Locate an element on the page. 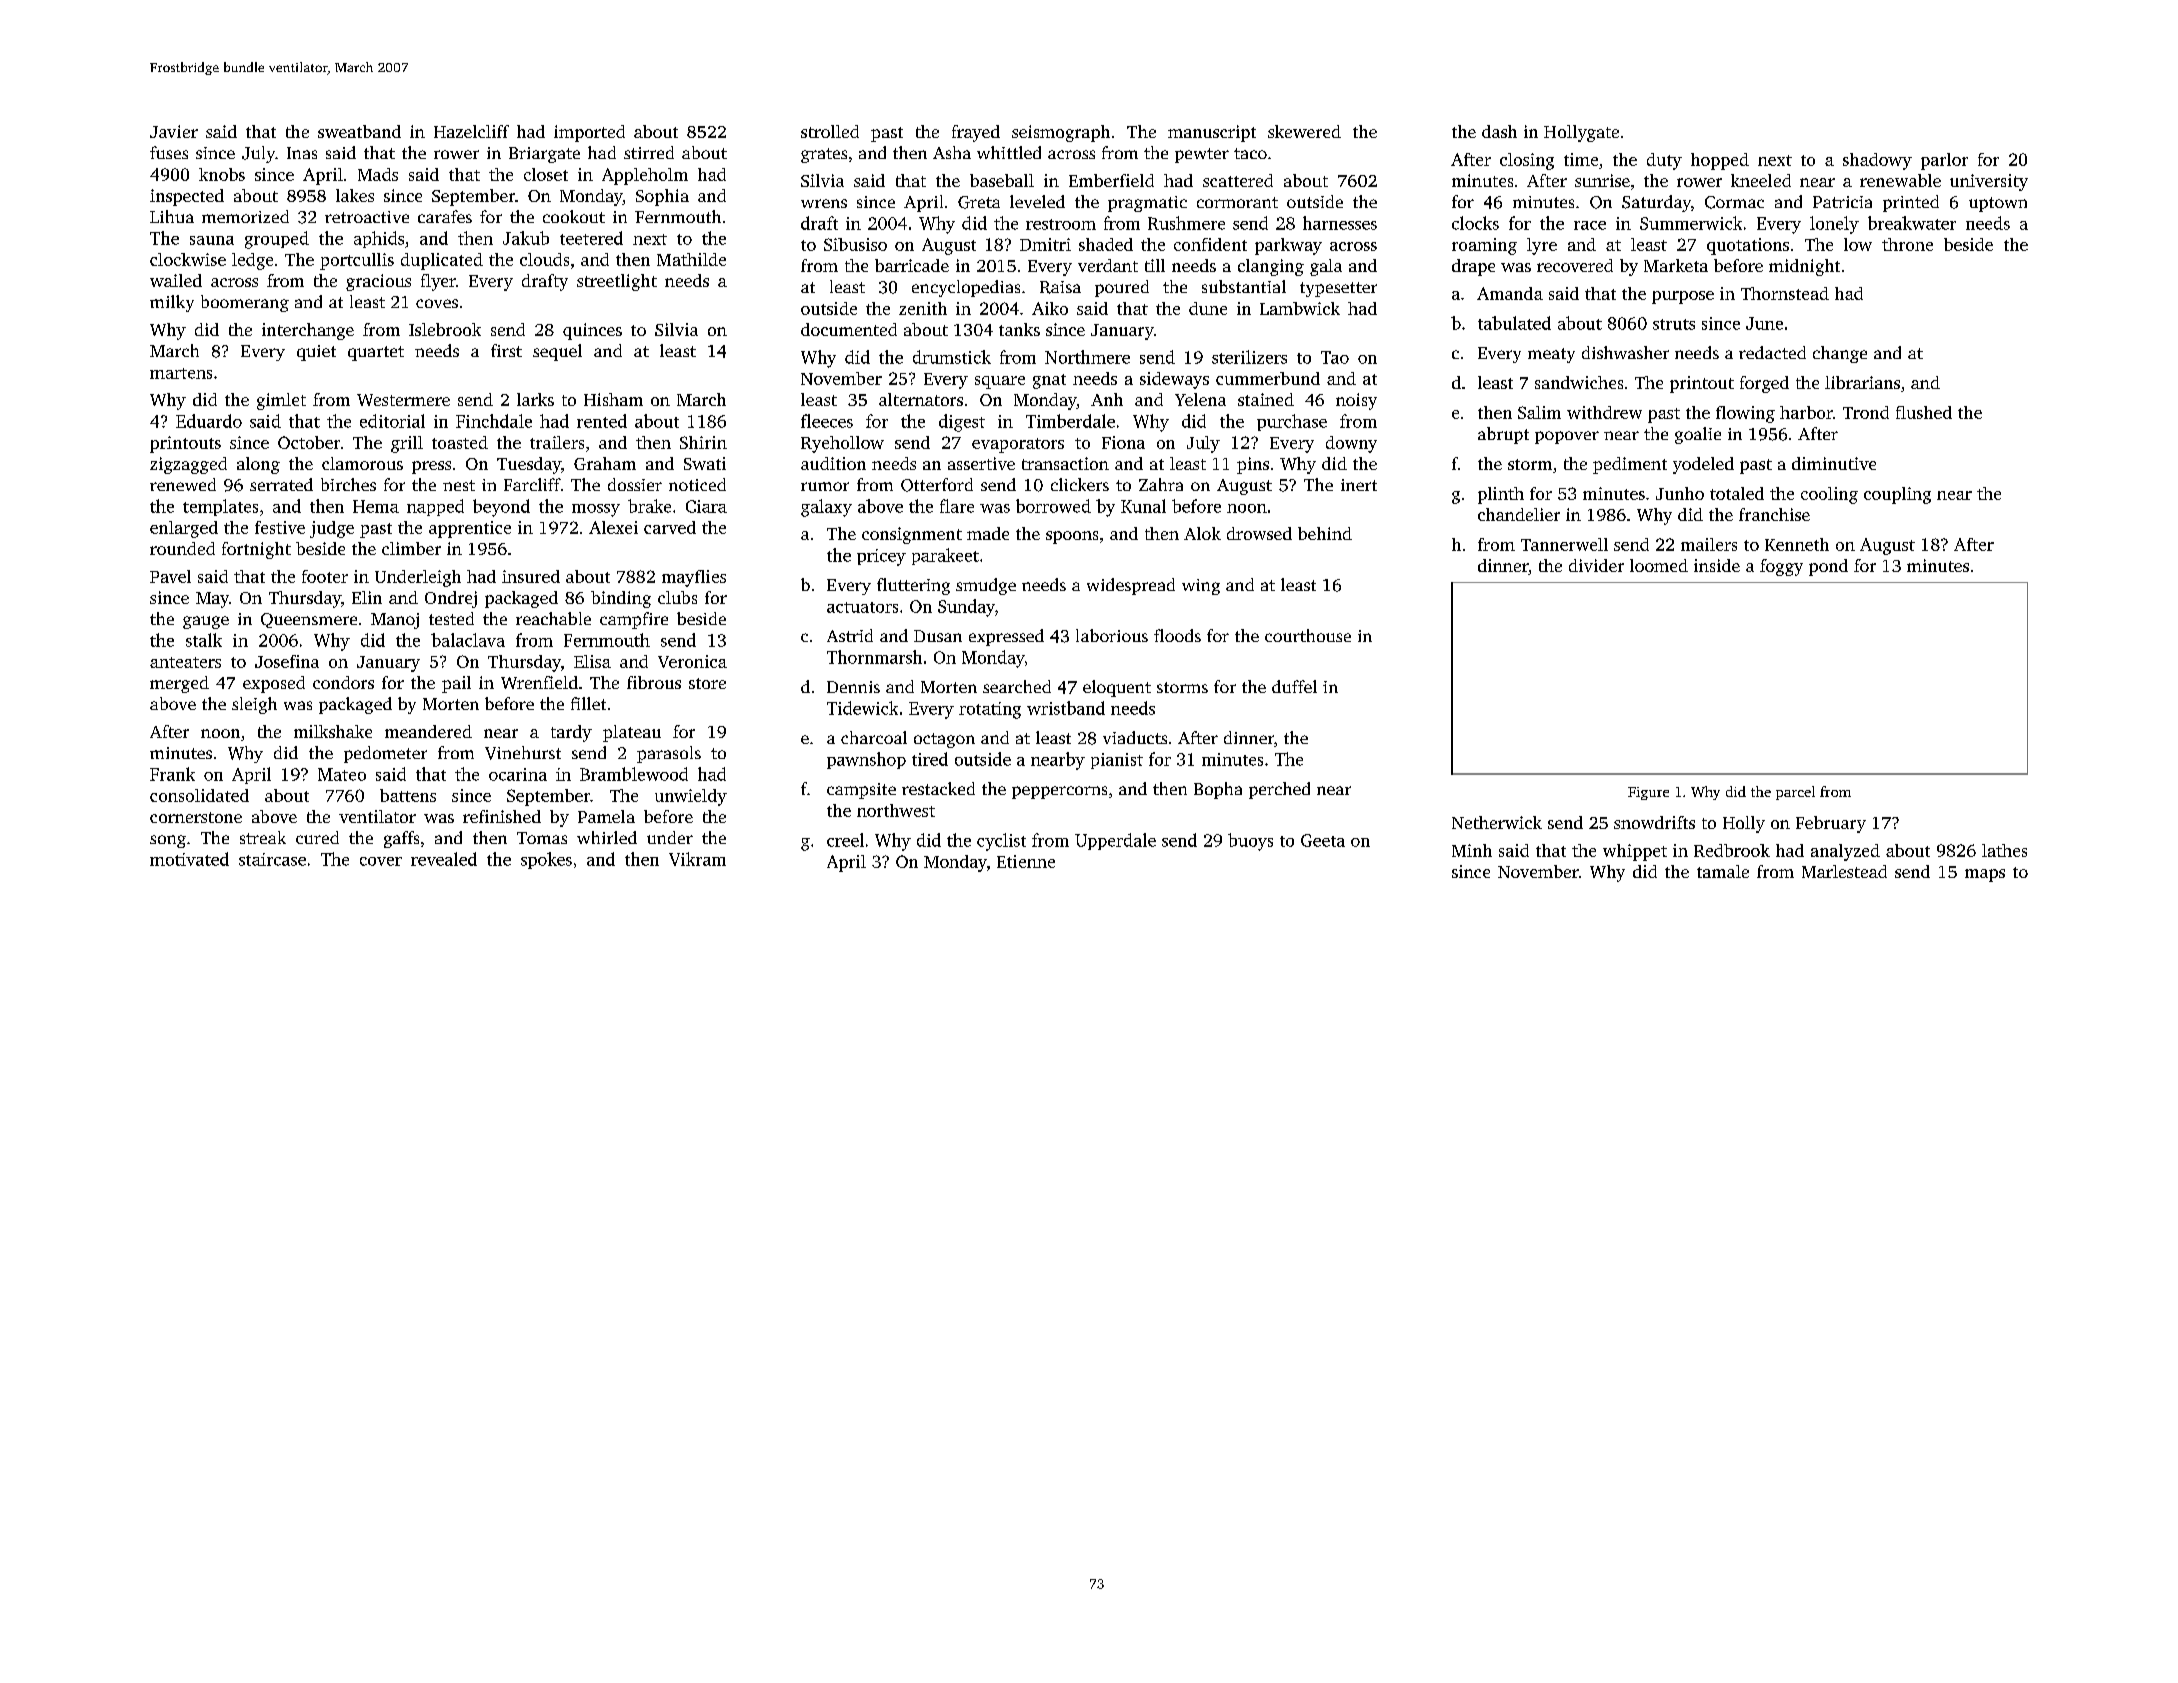  pond is located at coordinates (1828, 567).
